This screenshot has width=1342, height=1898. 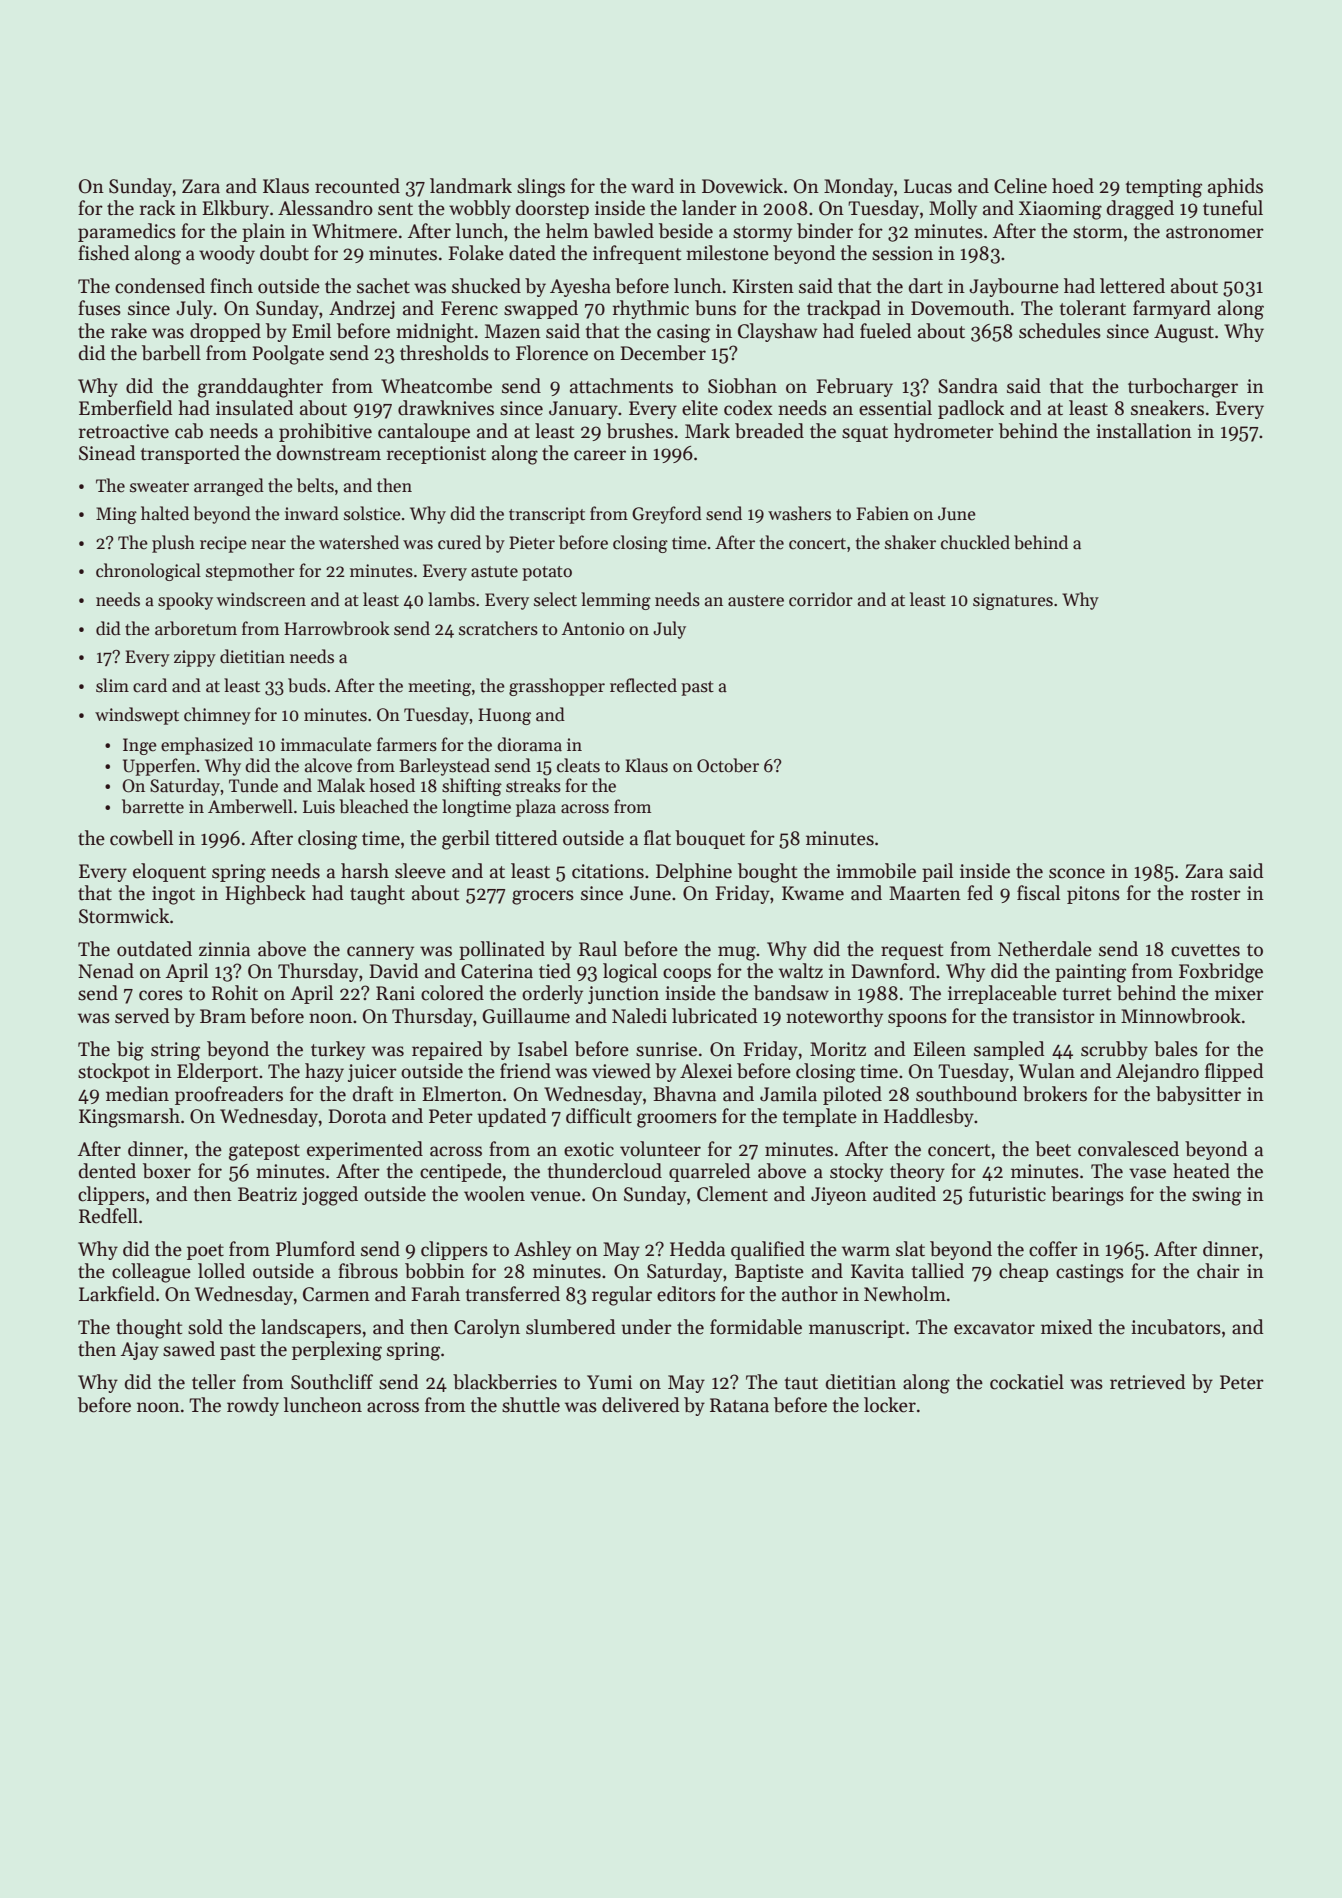 I want to click on cuvettes, so click(x=1205, y=950).
